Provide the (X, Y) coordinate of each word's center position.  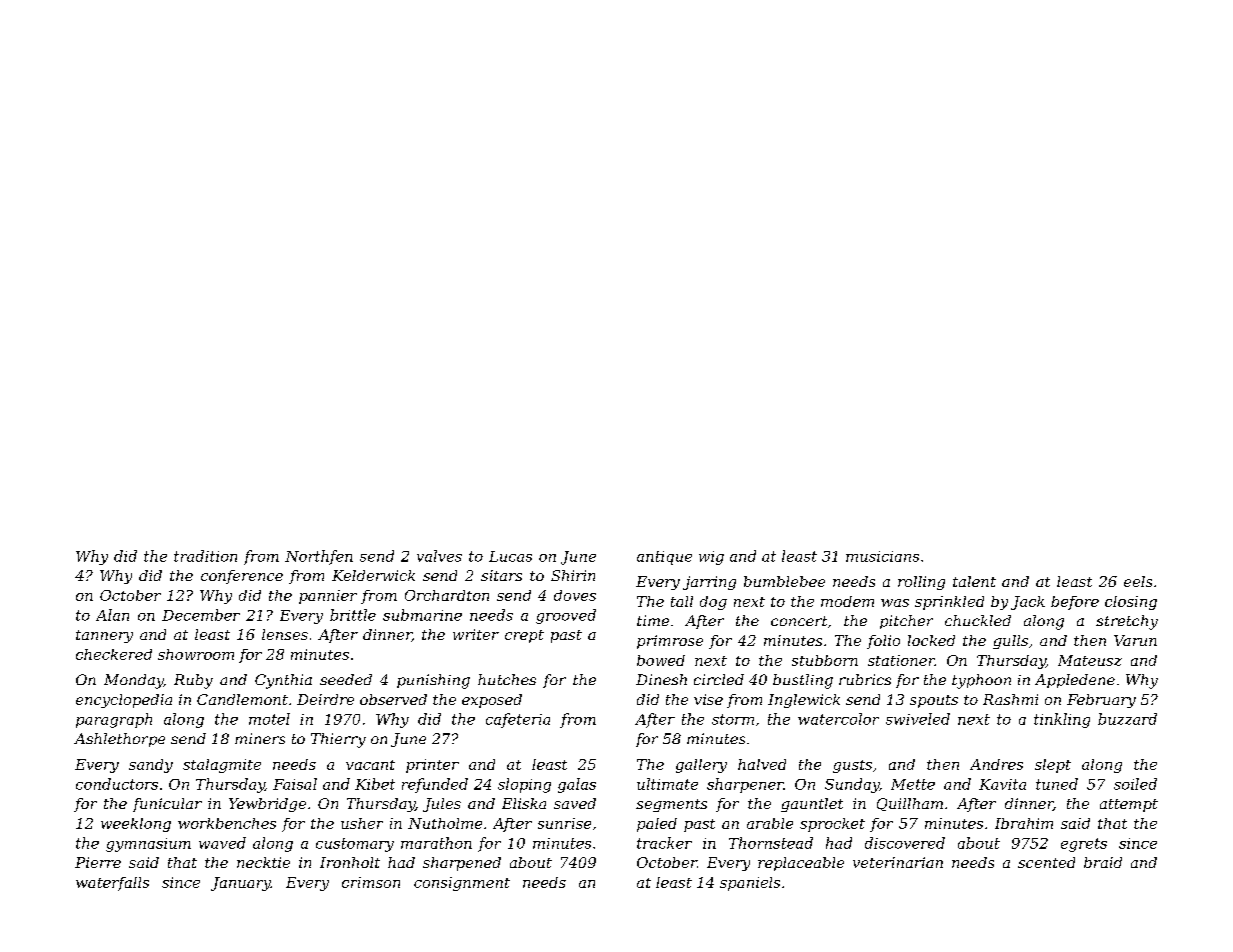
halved (762, 764)
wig (711, 558)
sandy (151, 766)
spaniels (750, 884)
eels (1138, 581)
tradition (205, 556)
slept (1053, 766)
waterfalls (112, 884)
